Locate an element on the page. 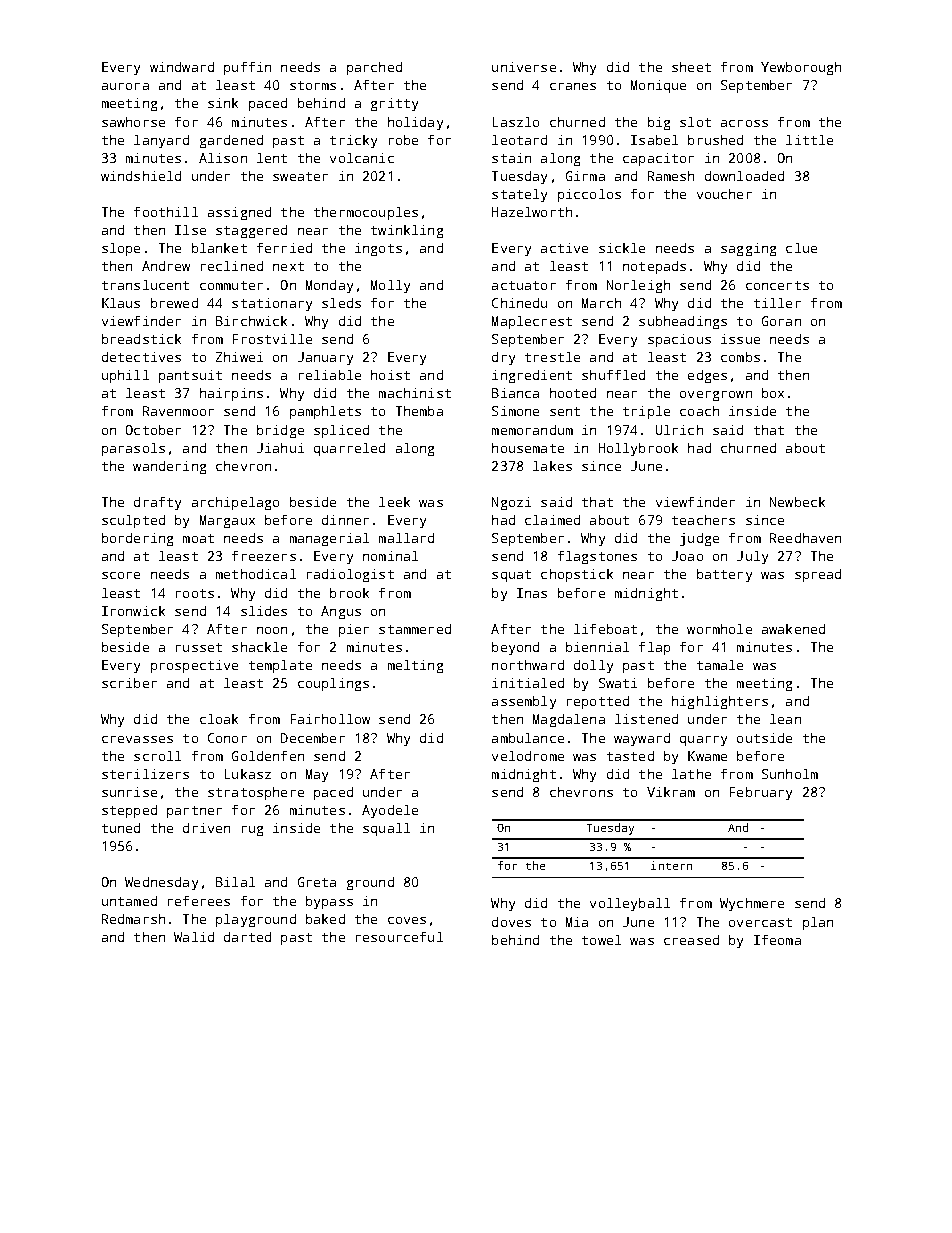 Image resolution: width=952 pixels, height=1233 pixels. ingots is located at coordinates (378, 249).
